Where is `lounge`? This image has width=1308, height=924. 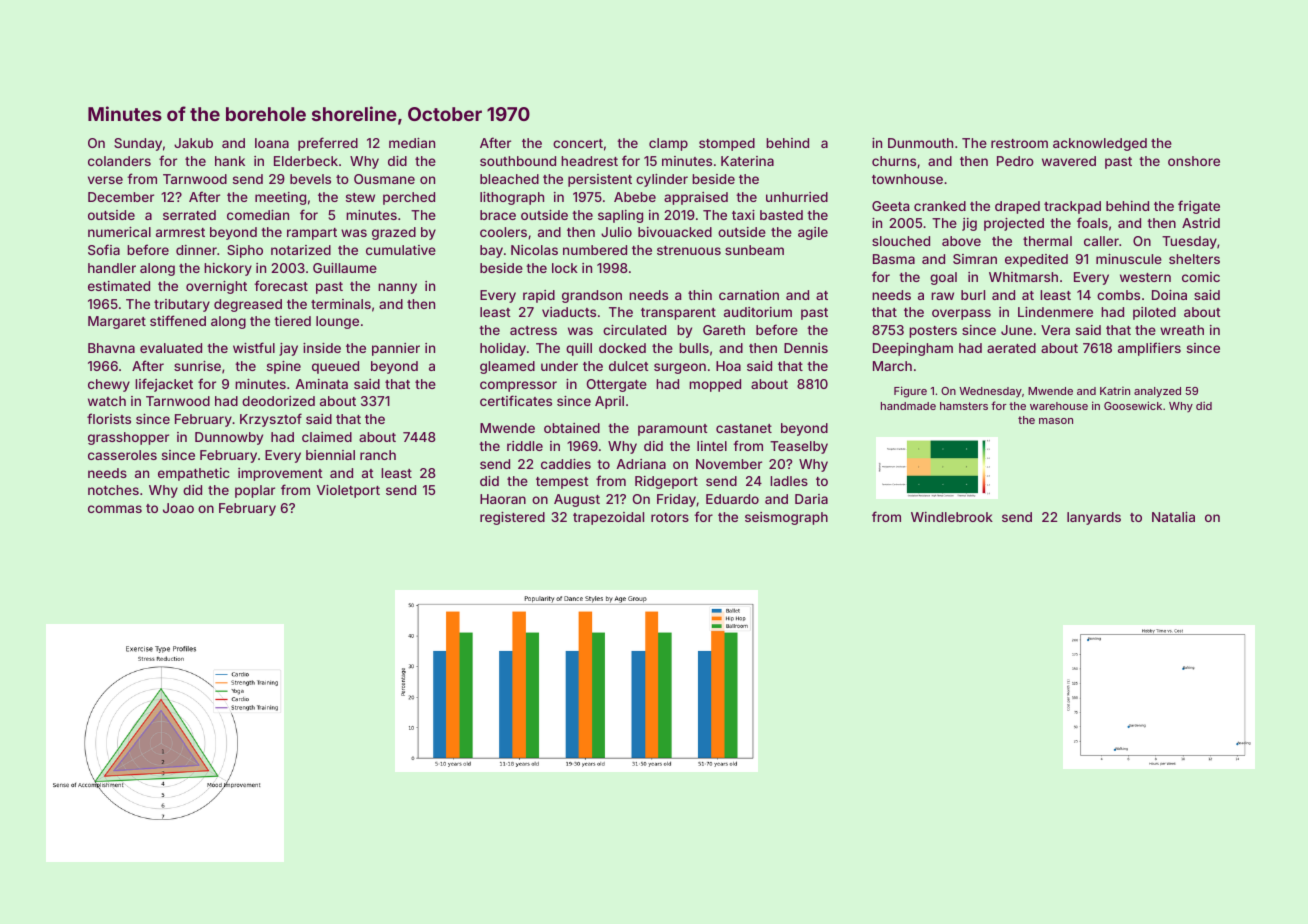 lounge is located at coordinates (337, 322).
